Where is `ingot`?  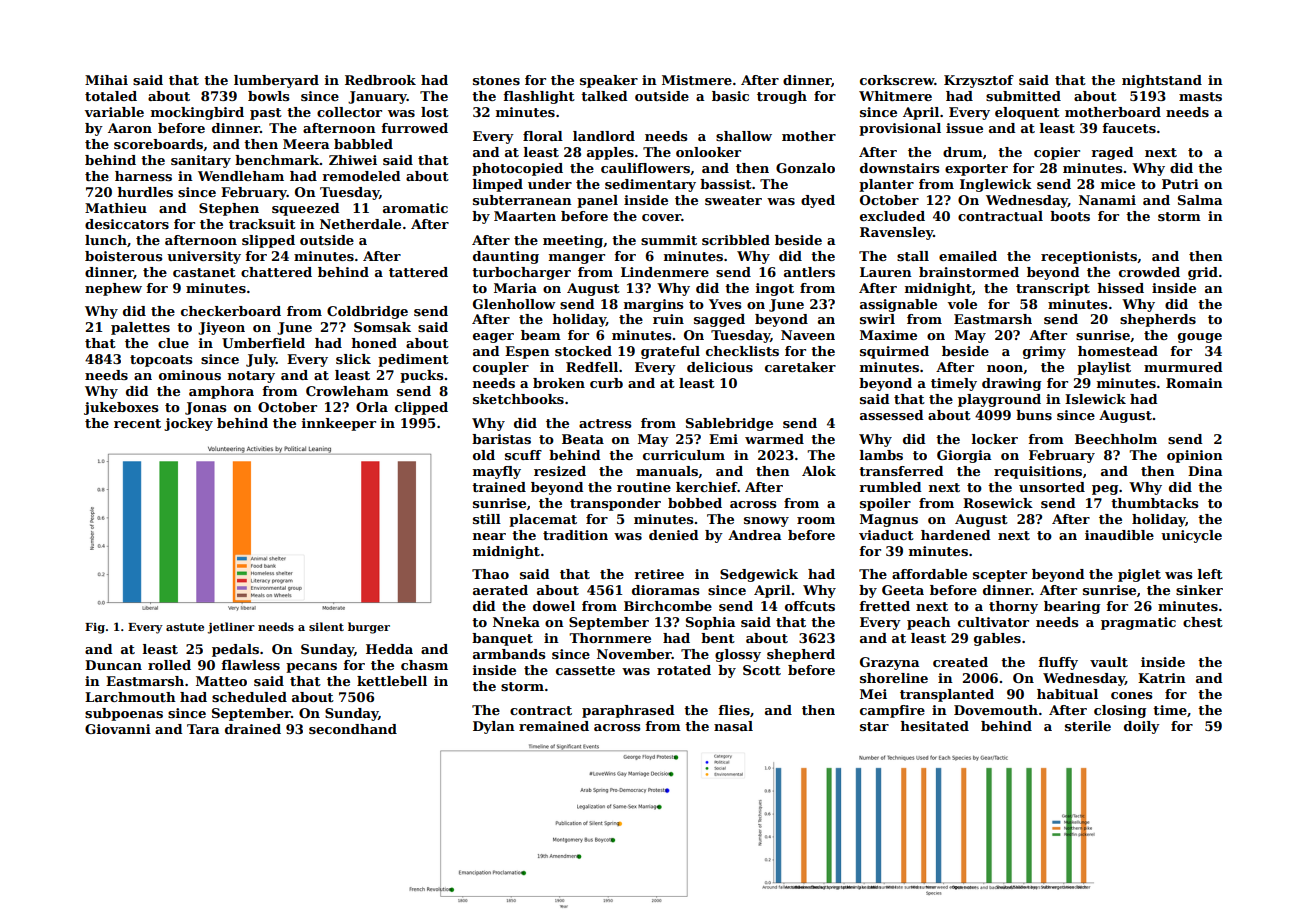 ingot is located at coordinates (775, 289).
